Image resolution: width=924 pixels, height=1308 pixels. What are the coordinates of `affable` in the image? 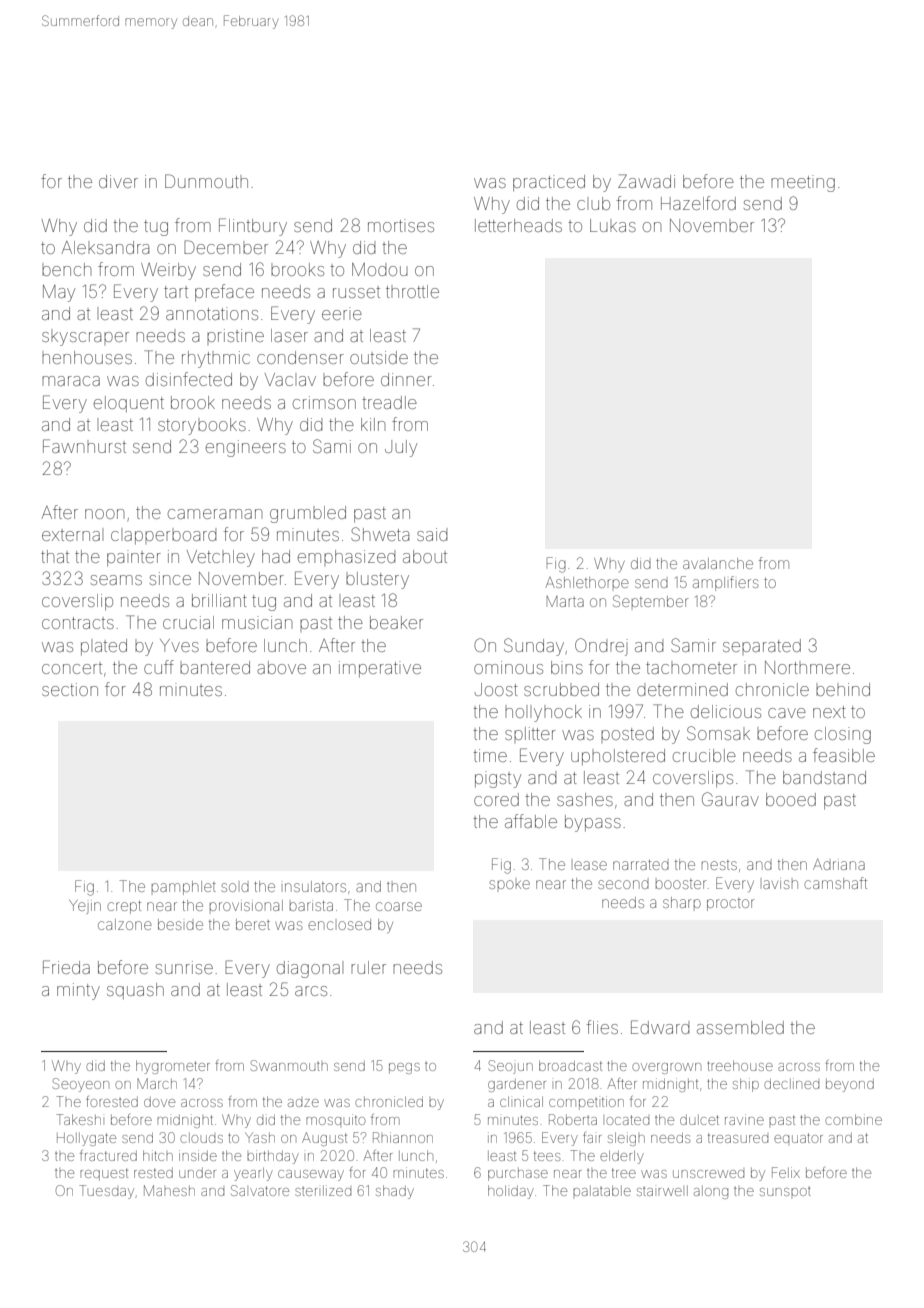 It's located at (531, 821).
